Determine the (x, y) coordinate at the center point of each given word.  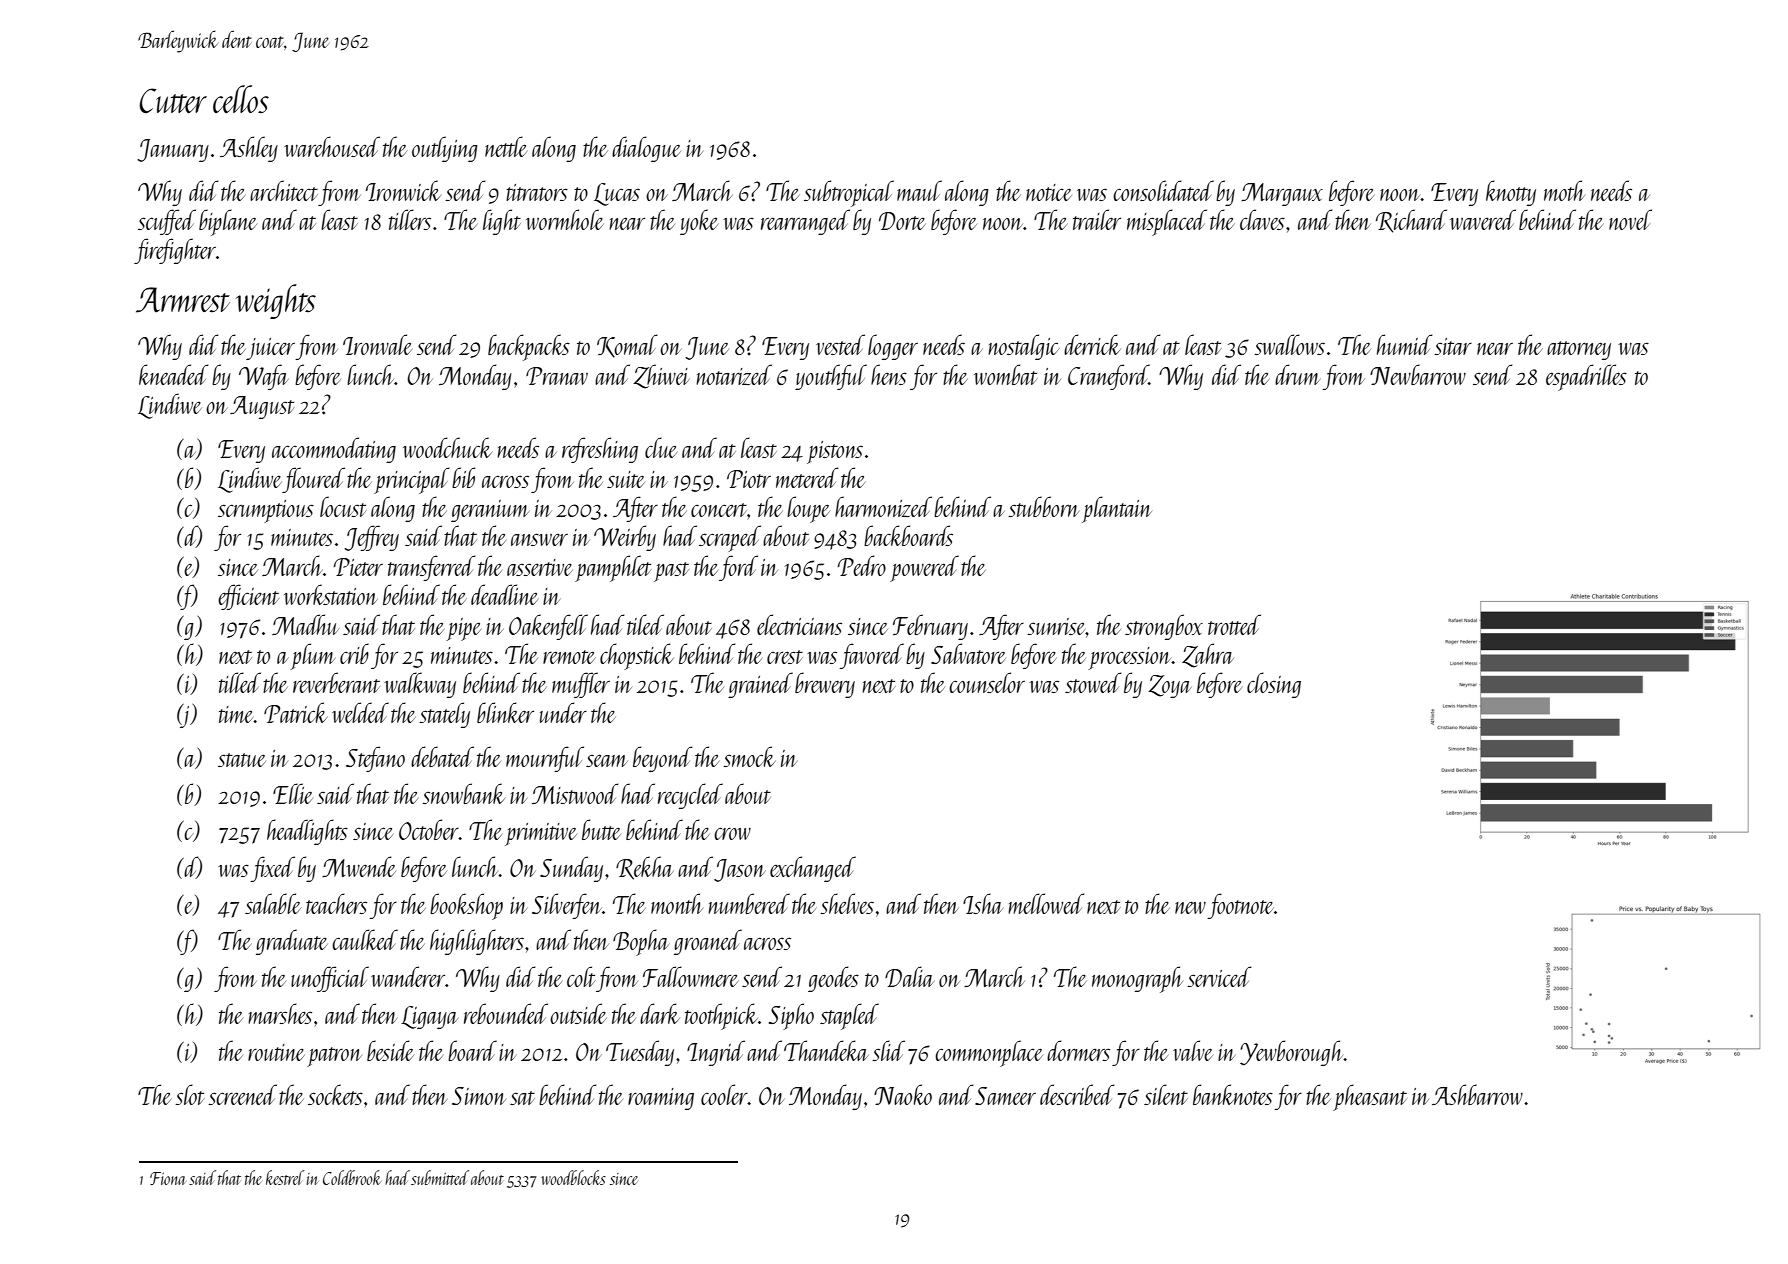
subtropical (849, 193)
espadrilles (1586, 377)
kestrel (285, 1177)
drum (1298, 374)
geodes (833, 979)
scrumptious (266, 511)
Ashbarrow (1477, 1094)
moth (1564, 190)
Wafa (264, 377)
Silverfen (567, 906)
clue (661, 447)
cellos (241, 99)
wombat (1006, 374)
